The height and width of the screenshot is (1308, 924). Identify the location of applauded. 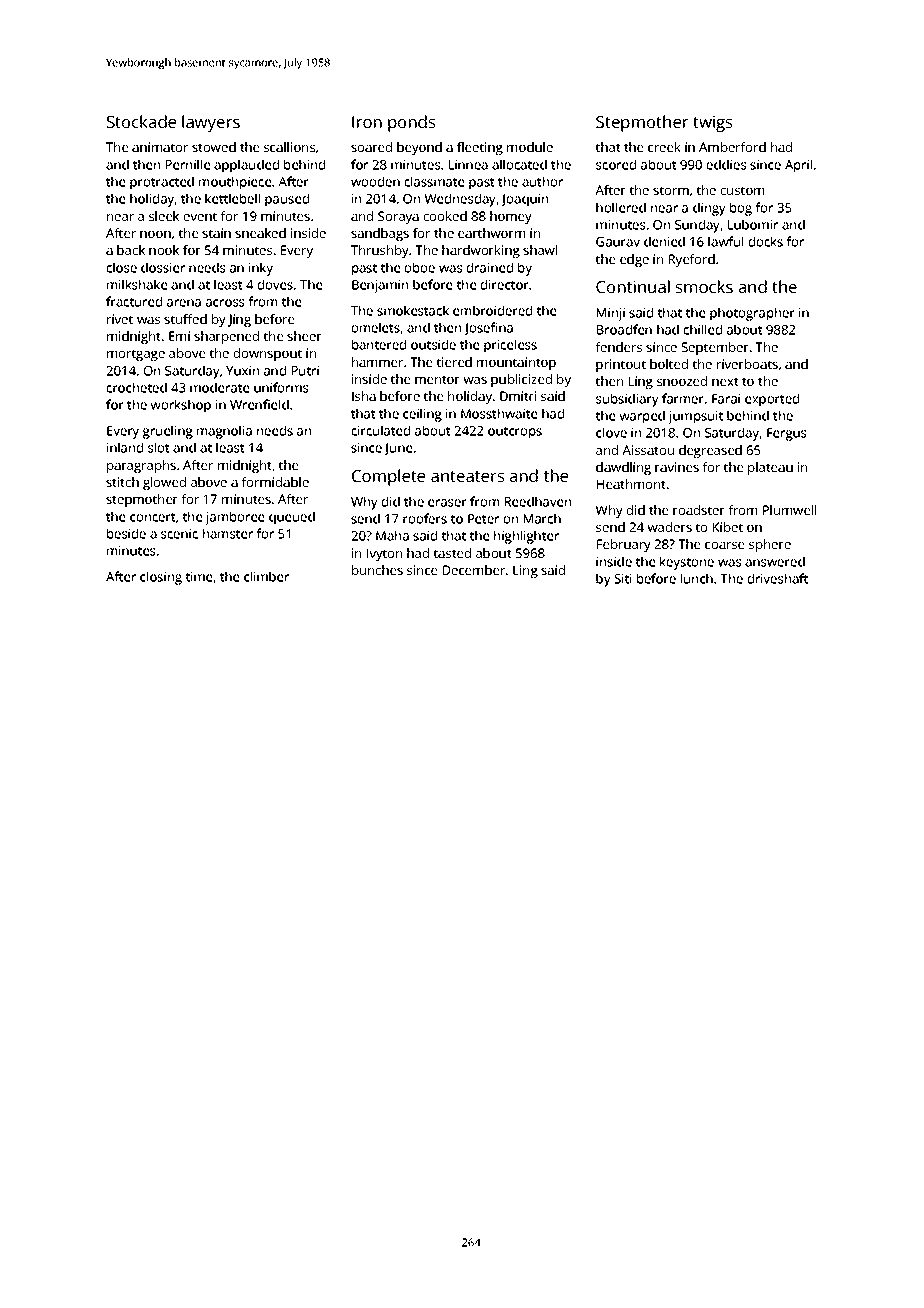
(246, 166).
